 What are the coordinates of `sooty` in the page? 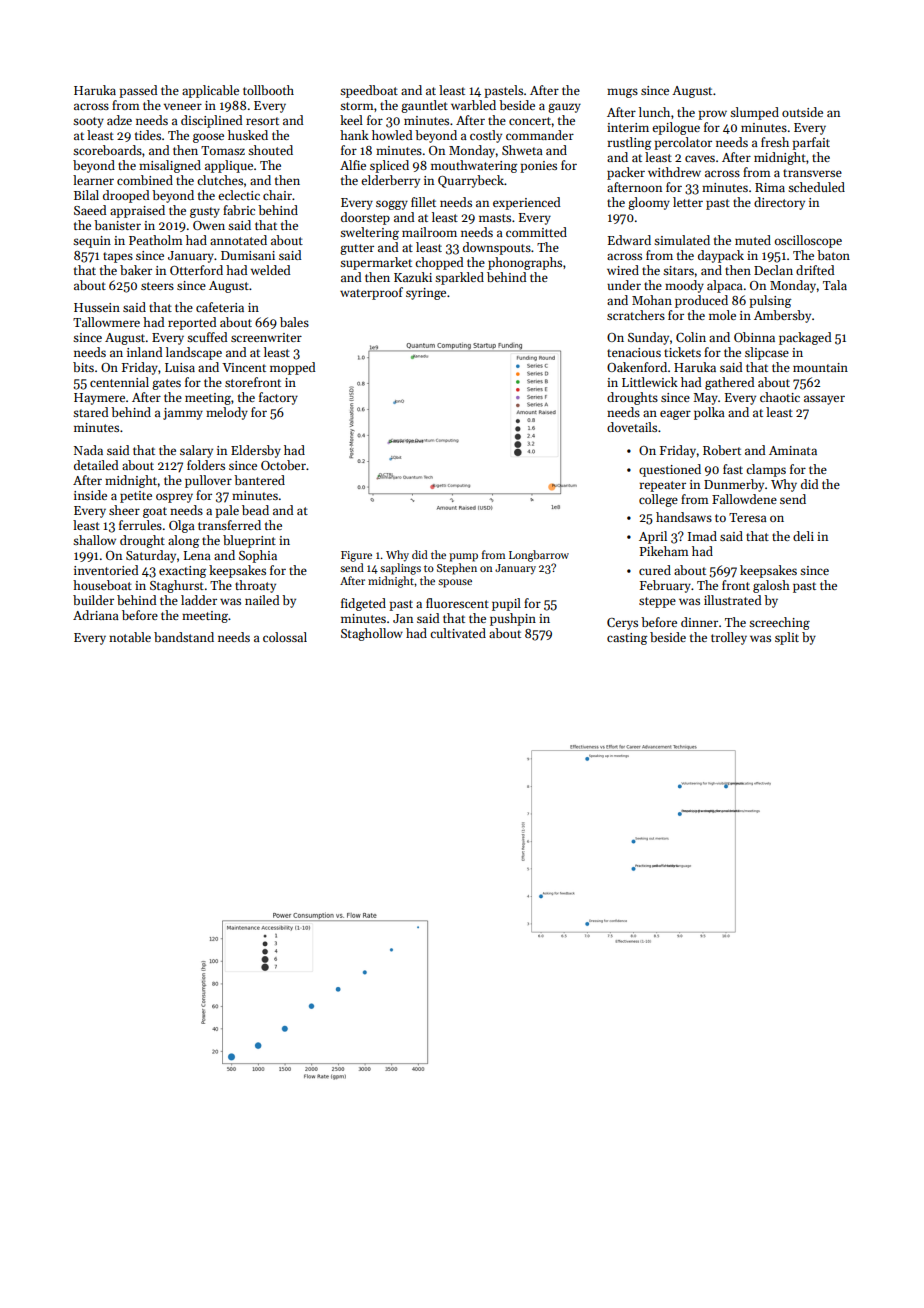 It's located at (88, 122).
